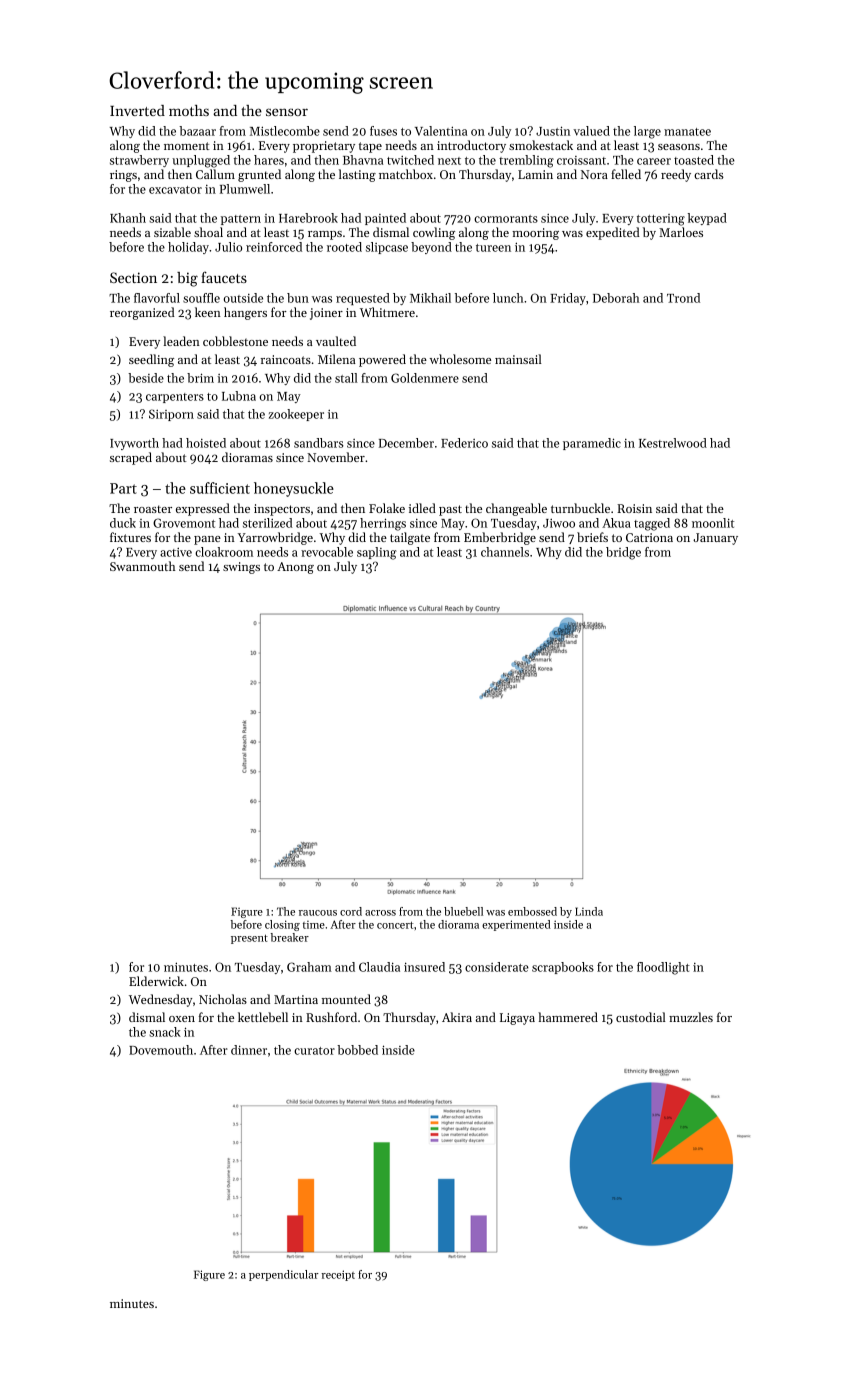 The image size is (849, 1400). Describe the element at coordinates (142, 313) in the image. I see `reorganized` at that location.
